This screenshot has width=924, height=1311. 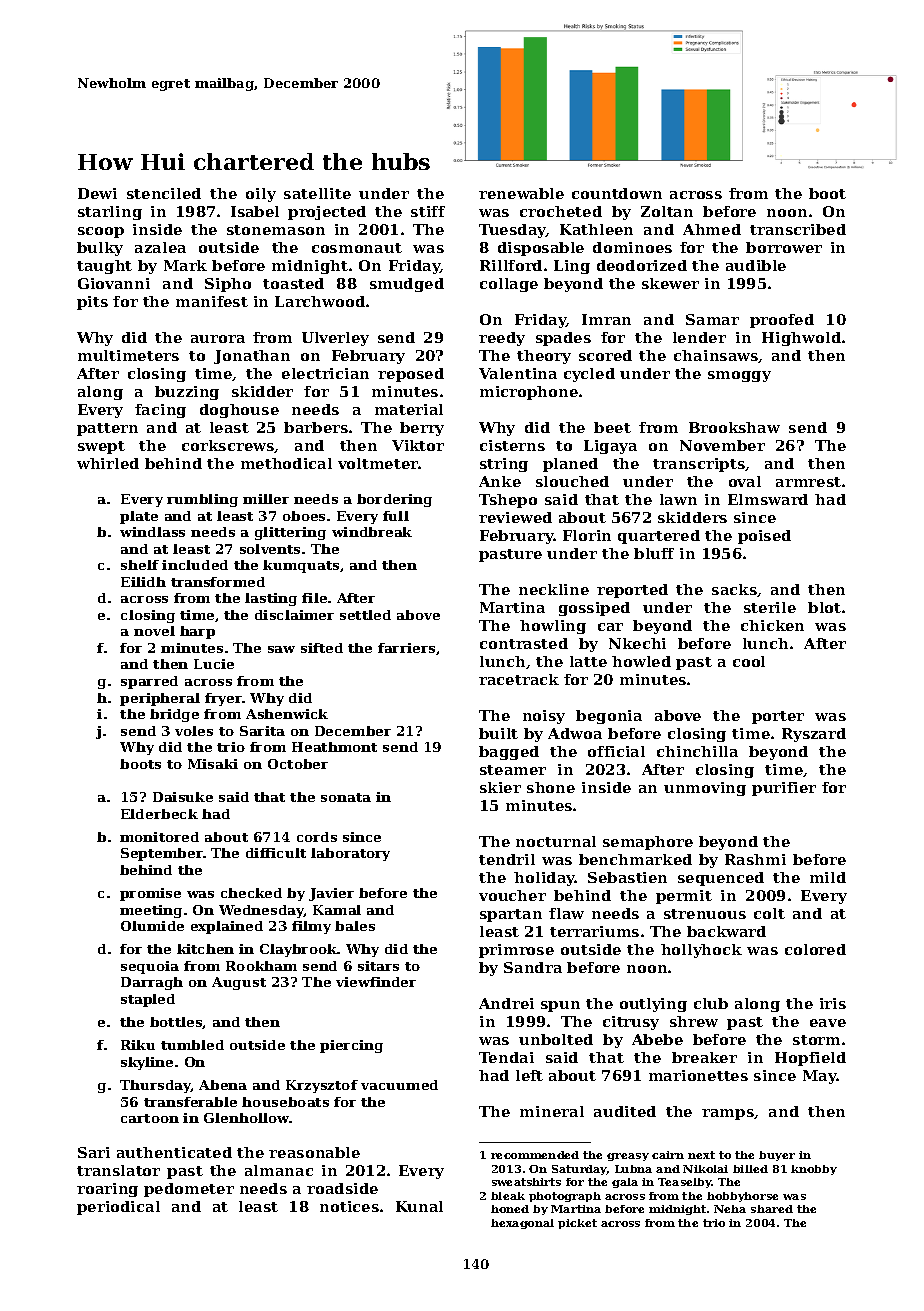 I want to click on sparred, so click(x=149, y=682).
